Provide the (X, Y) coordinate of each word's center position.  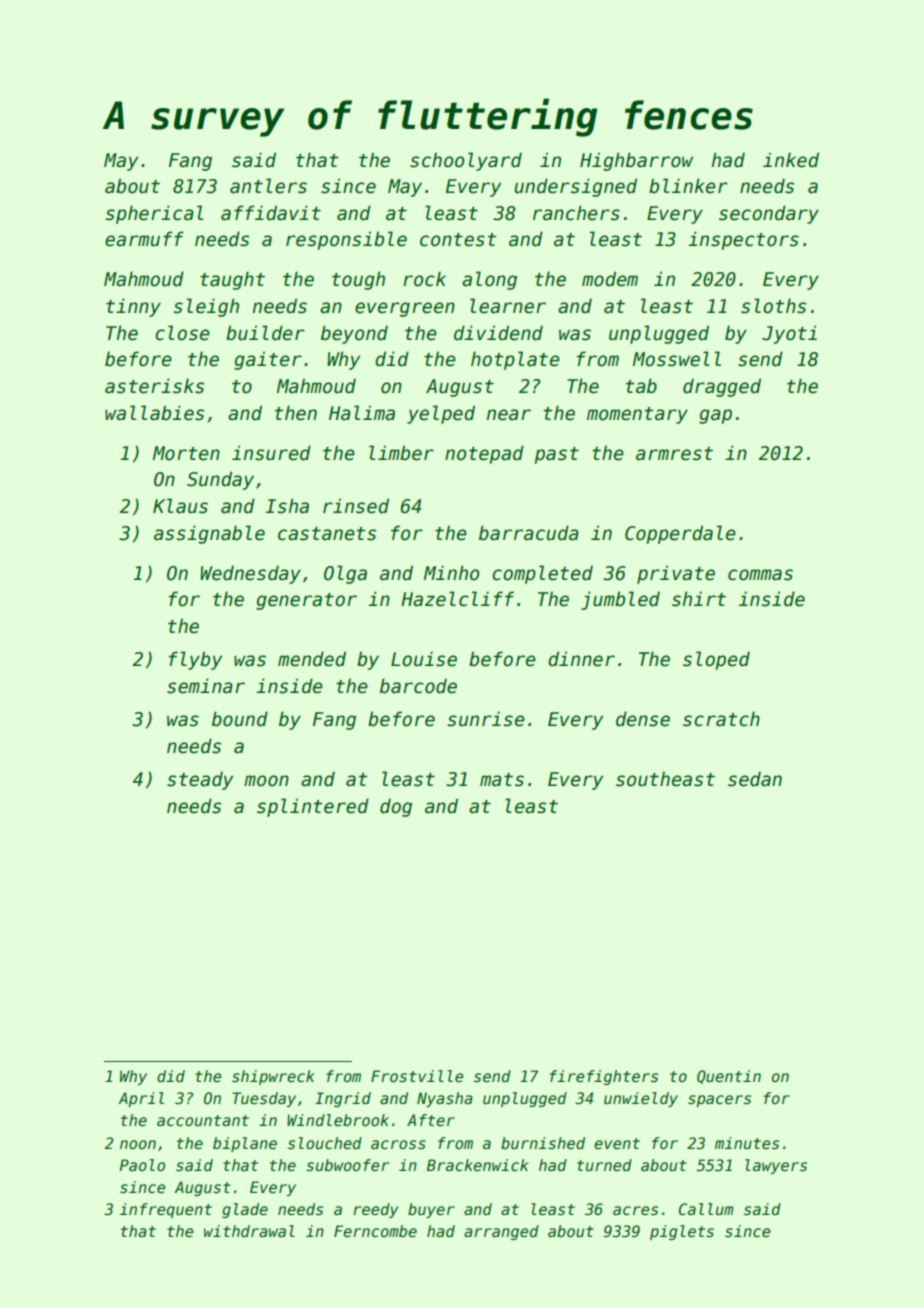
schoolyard (466, 161)
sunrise (486, 719)
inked (791, 160)
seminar (206, 686)
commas (760, 575)
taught (232, 280)
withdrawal (249, 1231)
